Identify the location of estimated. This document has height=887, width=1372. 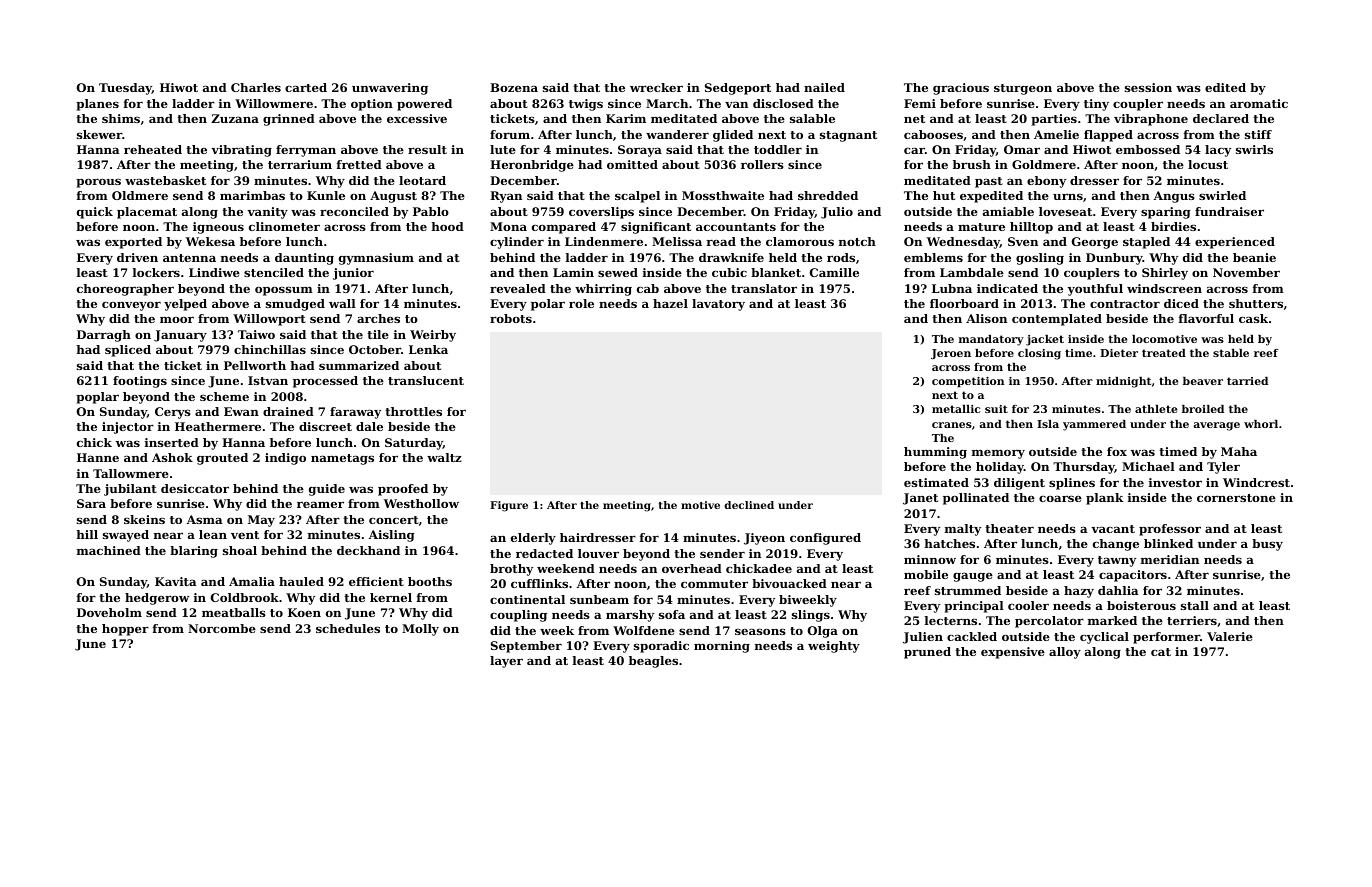
(936, 482).
